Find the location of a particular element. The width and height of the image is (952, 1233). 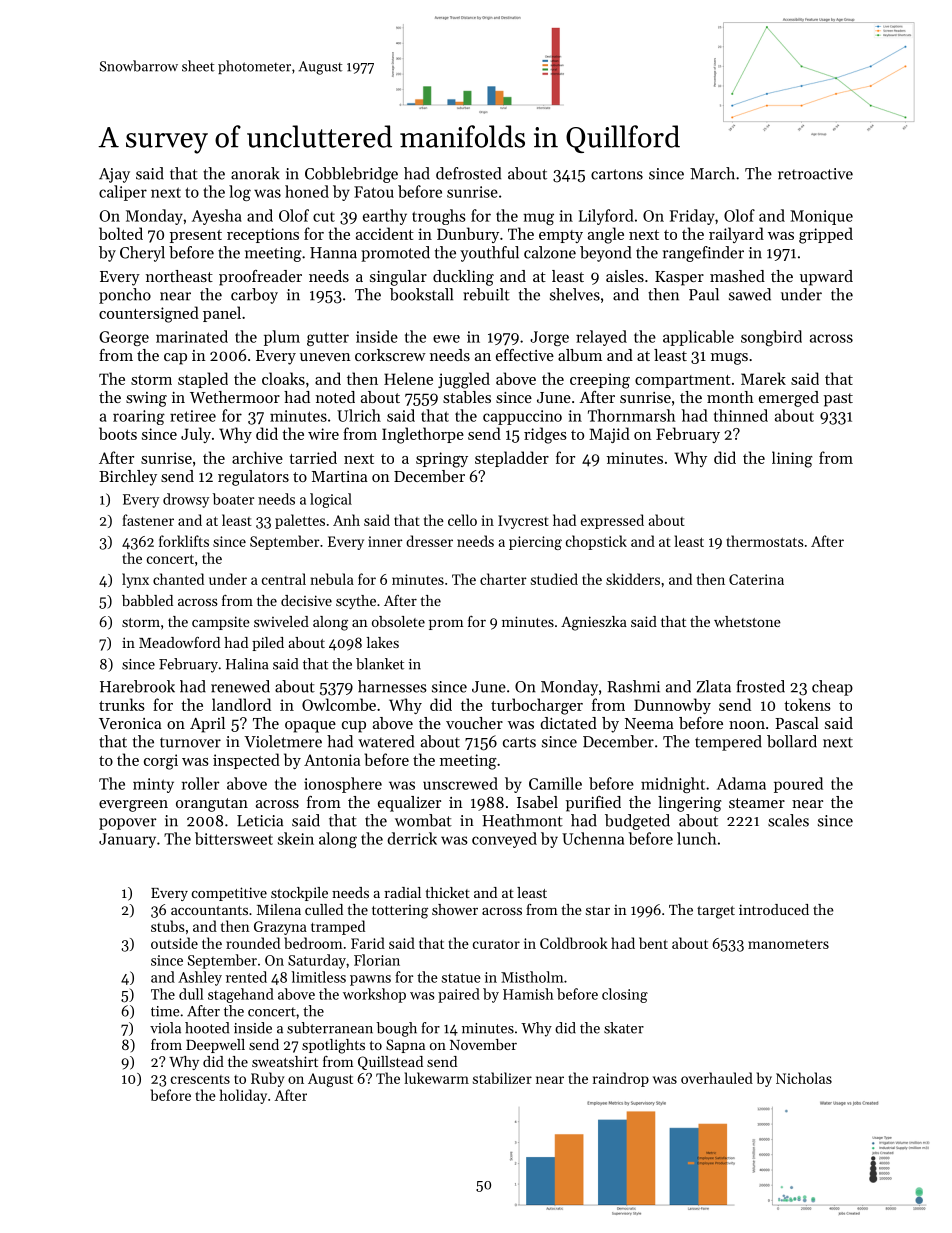

cartons is located at coordinates (617, 174).
